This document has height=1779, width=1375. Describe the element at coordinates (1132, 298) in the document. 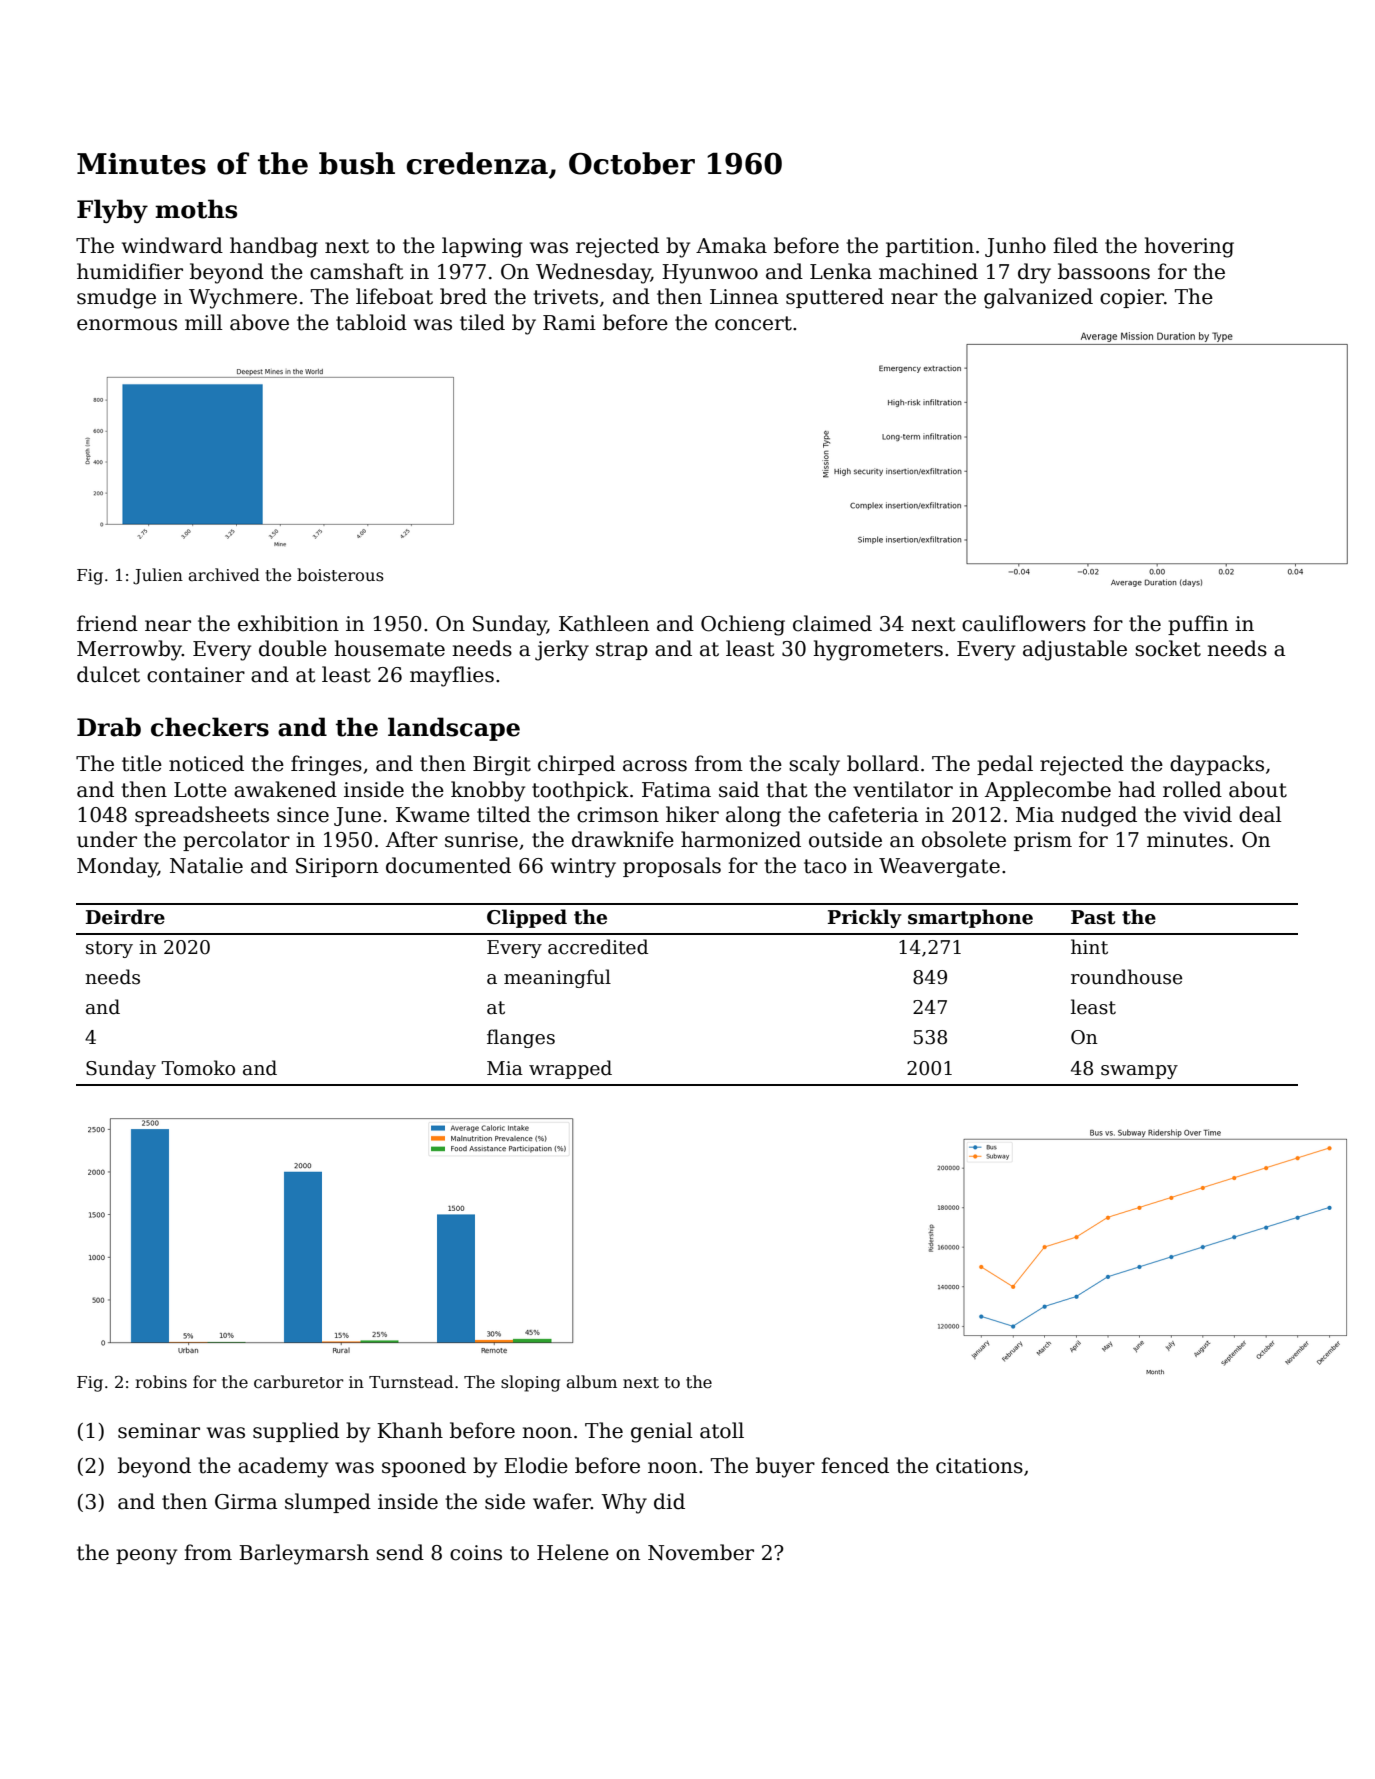

I see `copier` at that location.
